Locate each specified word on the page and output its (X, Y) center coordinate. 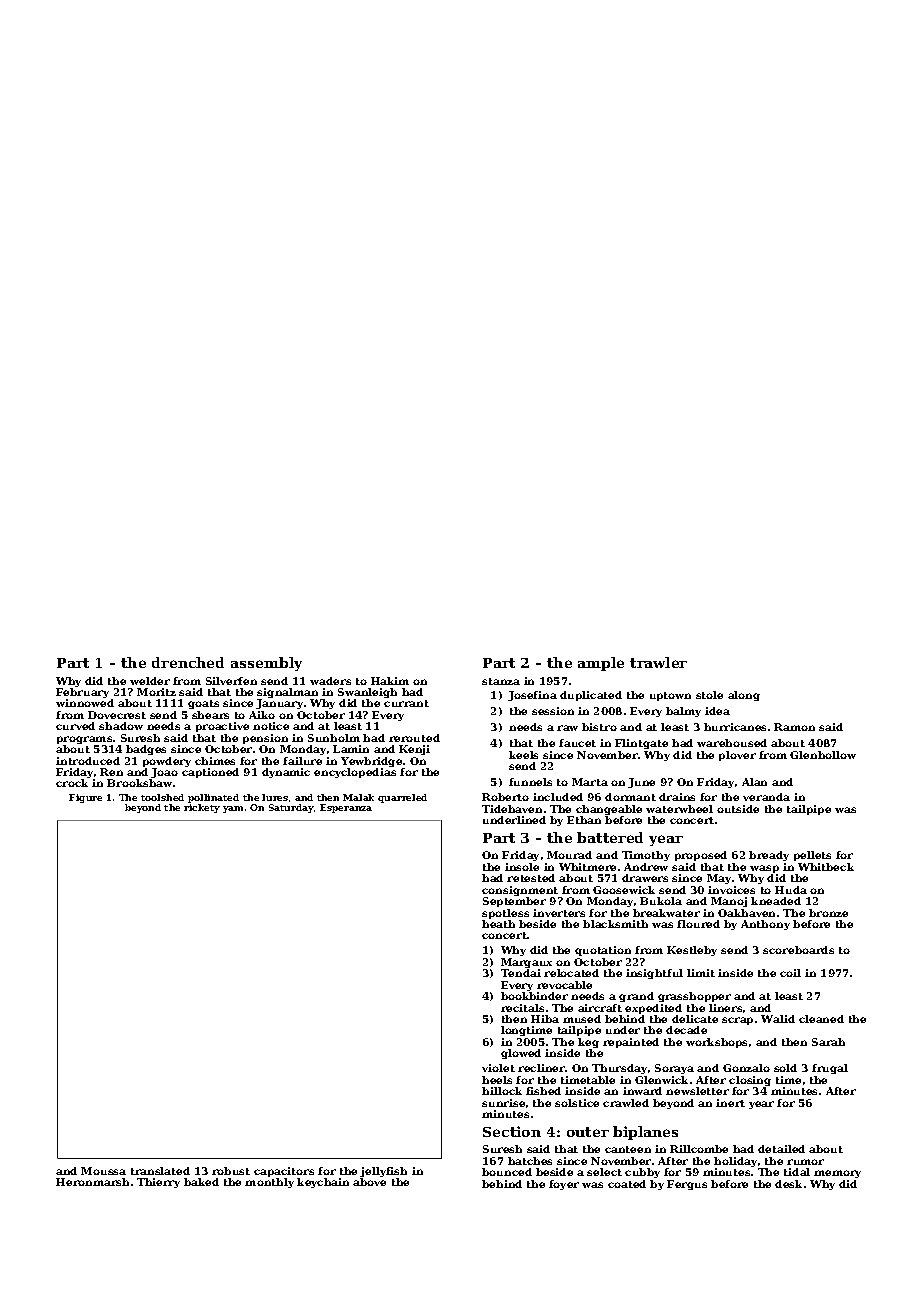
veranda (766, 797)
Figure (85, 798)
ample (601, 664)
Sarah (828, 1042)
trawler (658, 662)
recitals (522, 1008)
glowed (521, 1054)
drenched (188, 662)
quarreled (402, 798)
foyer (564, 1185)
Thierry (158, 1183)
